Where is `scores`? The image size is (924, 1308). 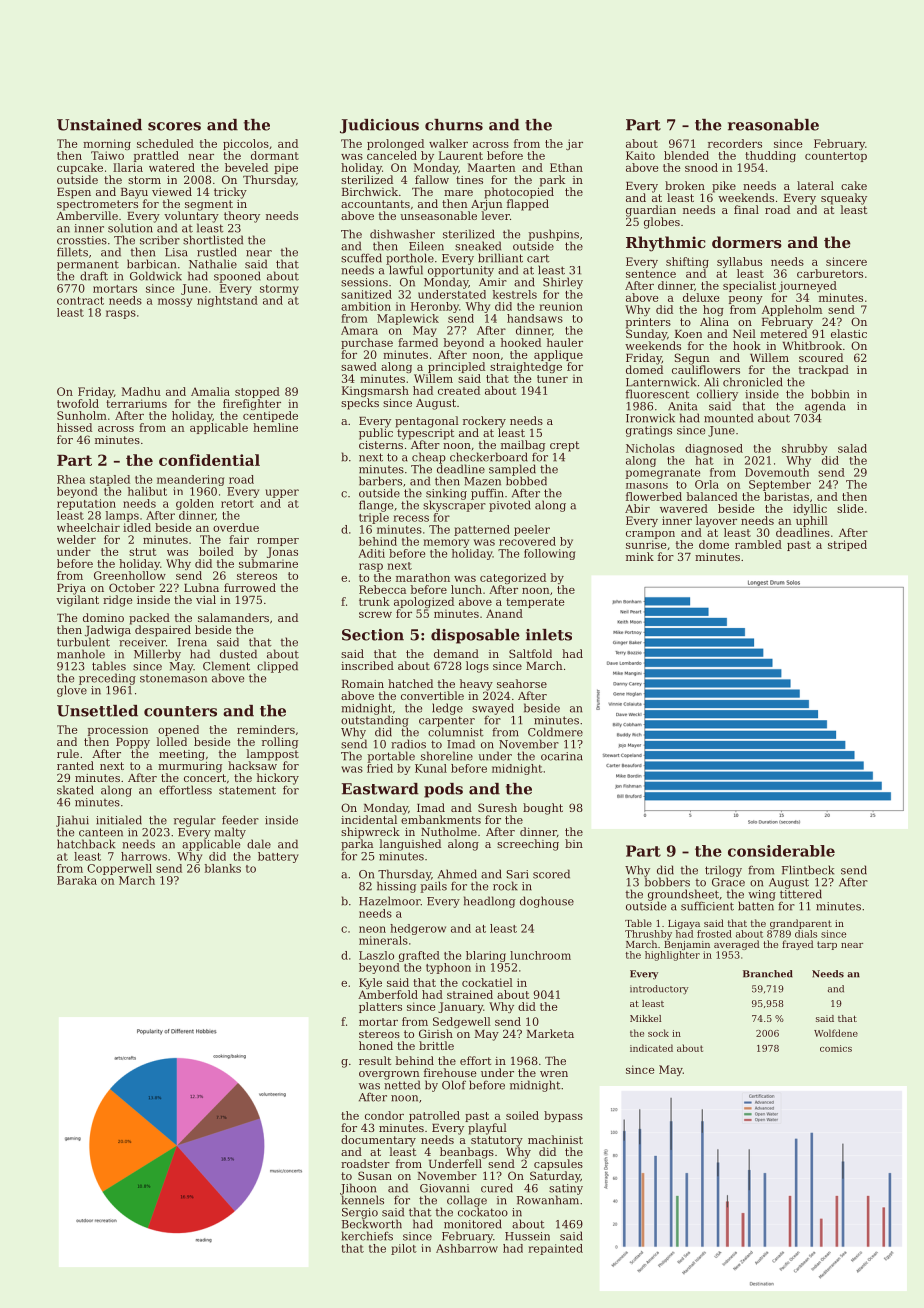
scores is located at coordinates (174, 126).
